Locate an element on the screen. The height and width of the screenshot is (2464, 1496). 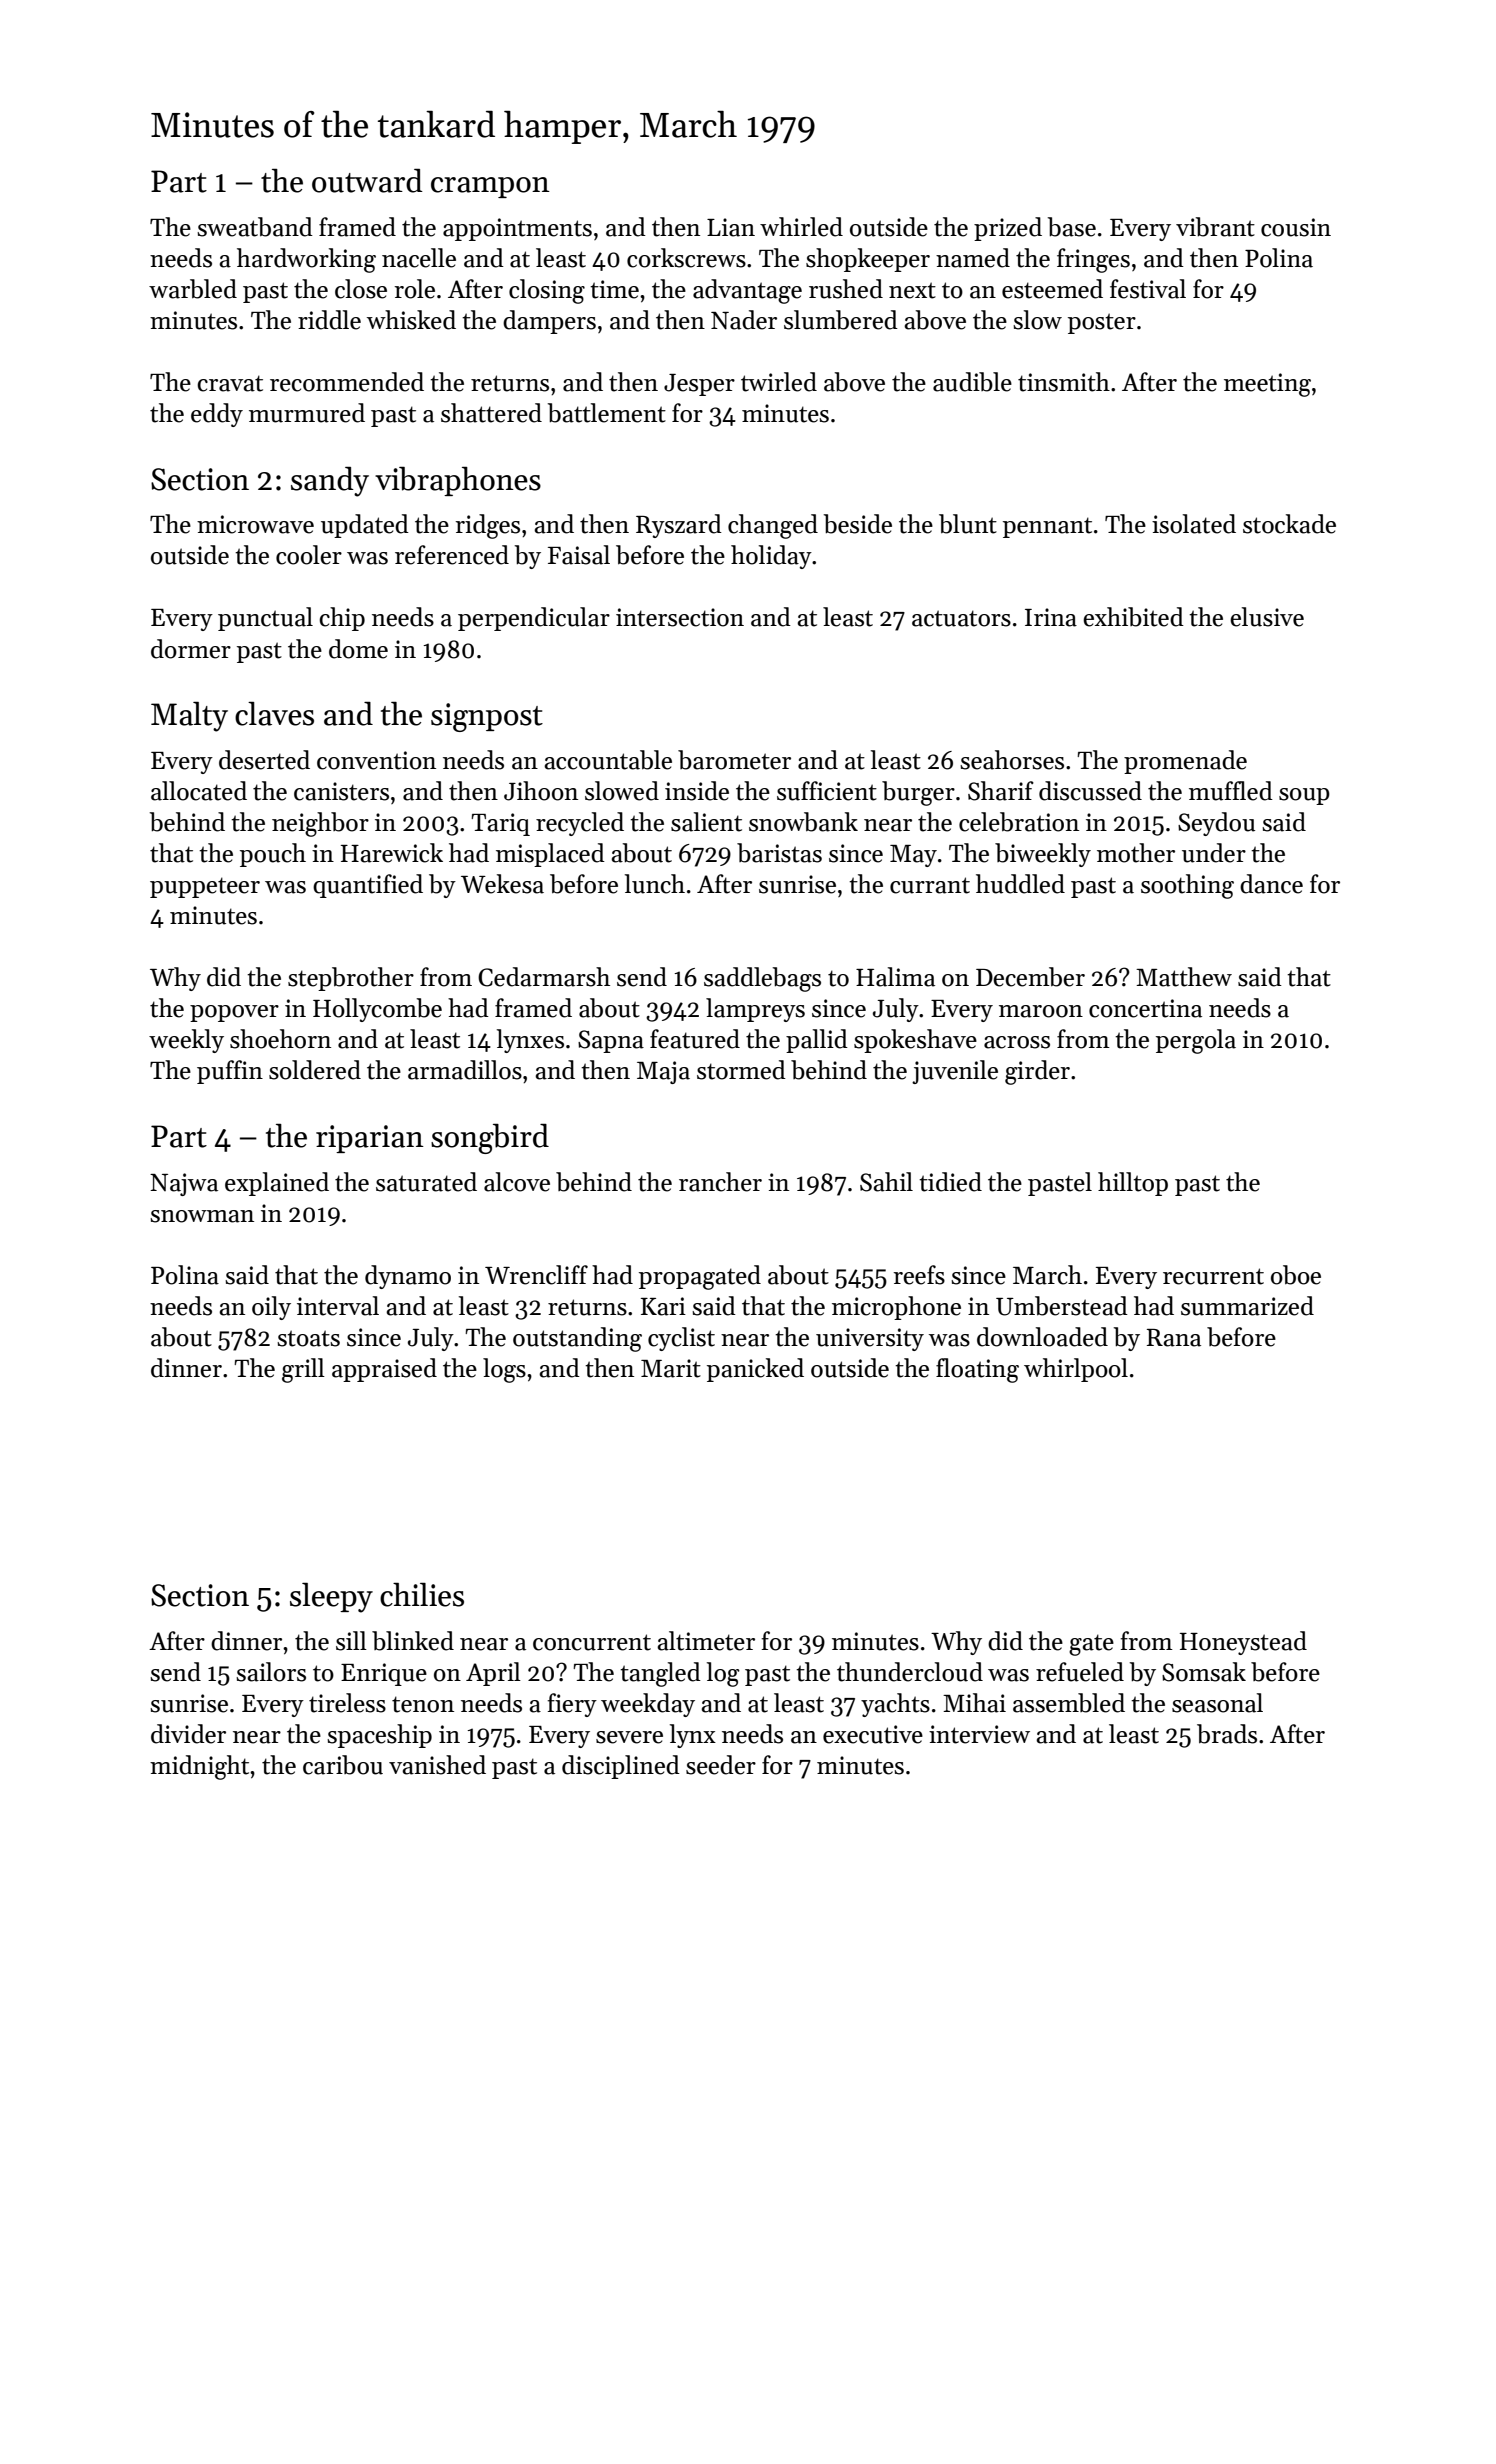
university is located at coordinates (870, 1339).
